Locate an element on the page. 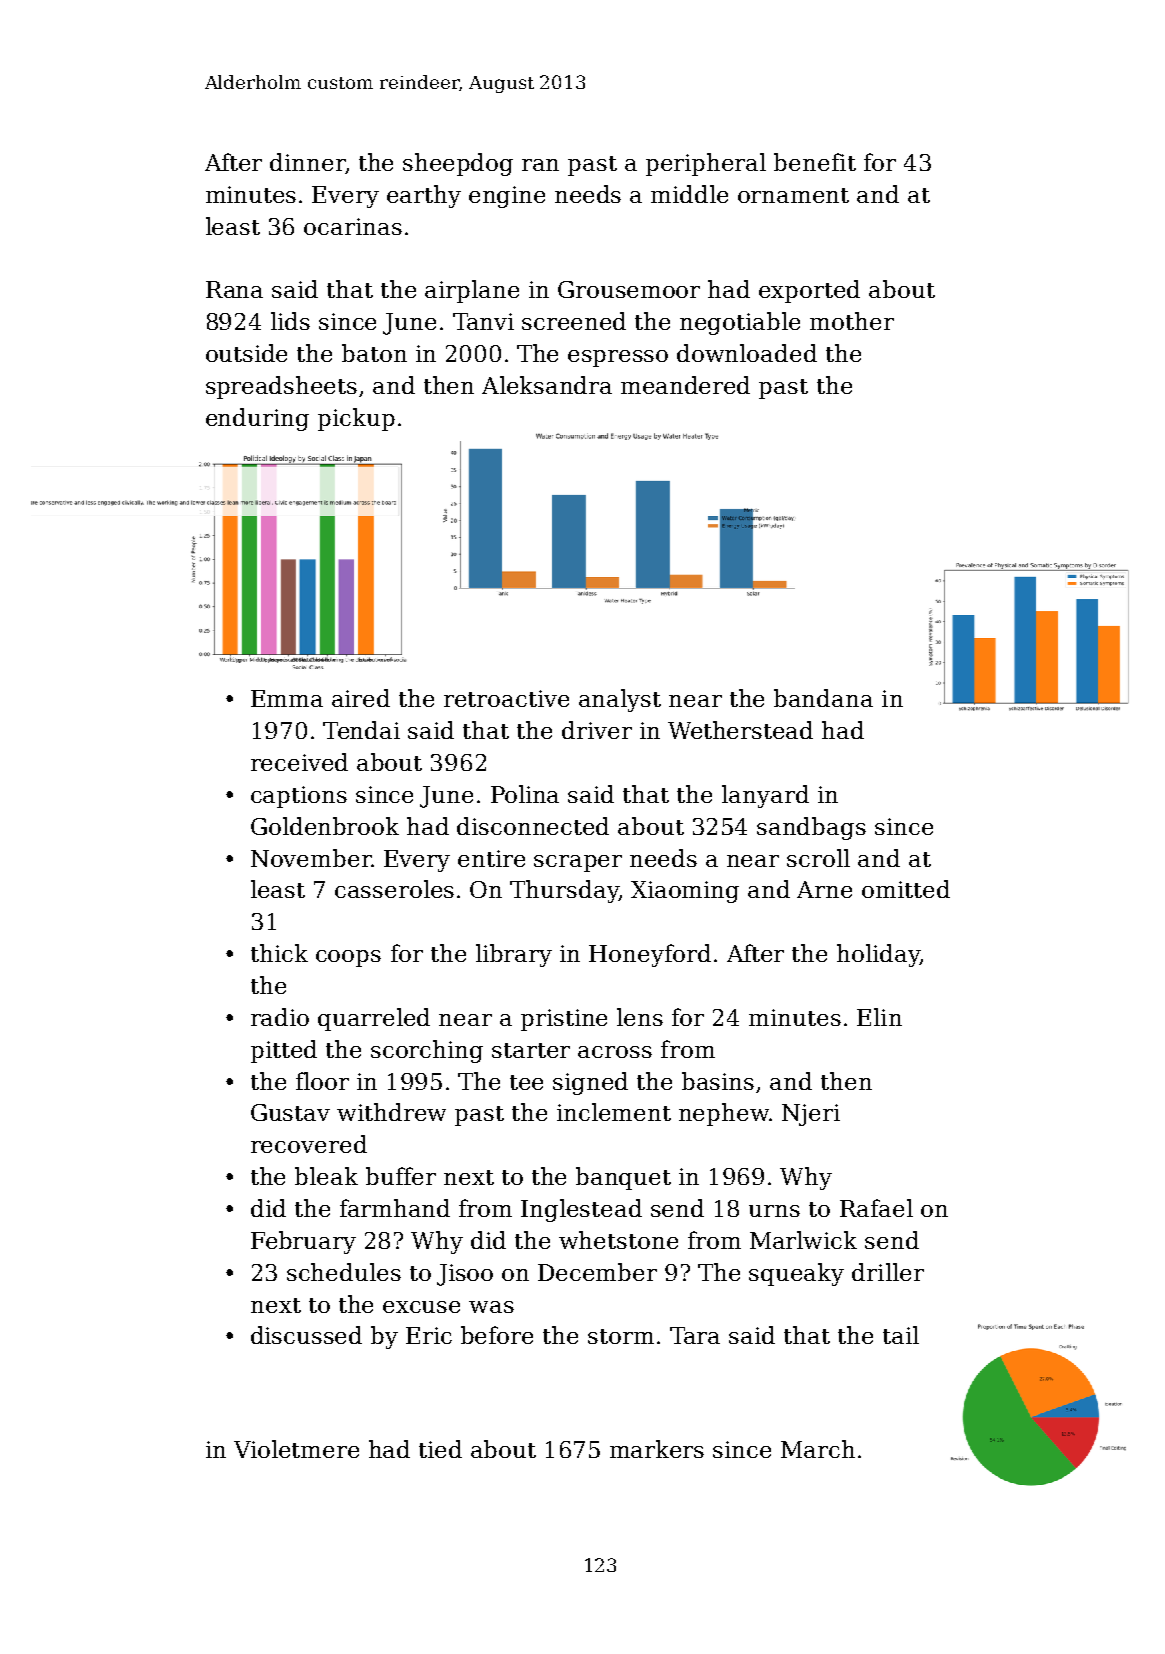 Image resolution: width=1165 pixels, height=1654 pixels. Njeri is located at coordinates (811, 1115).
